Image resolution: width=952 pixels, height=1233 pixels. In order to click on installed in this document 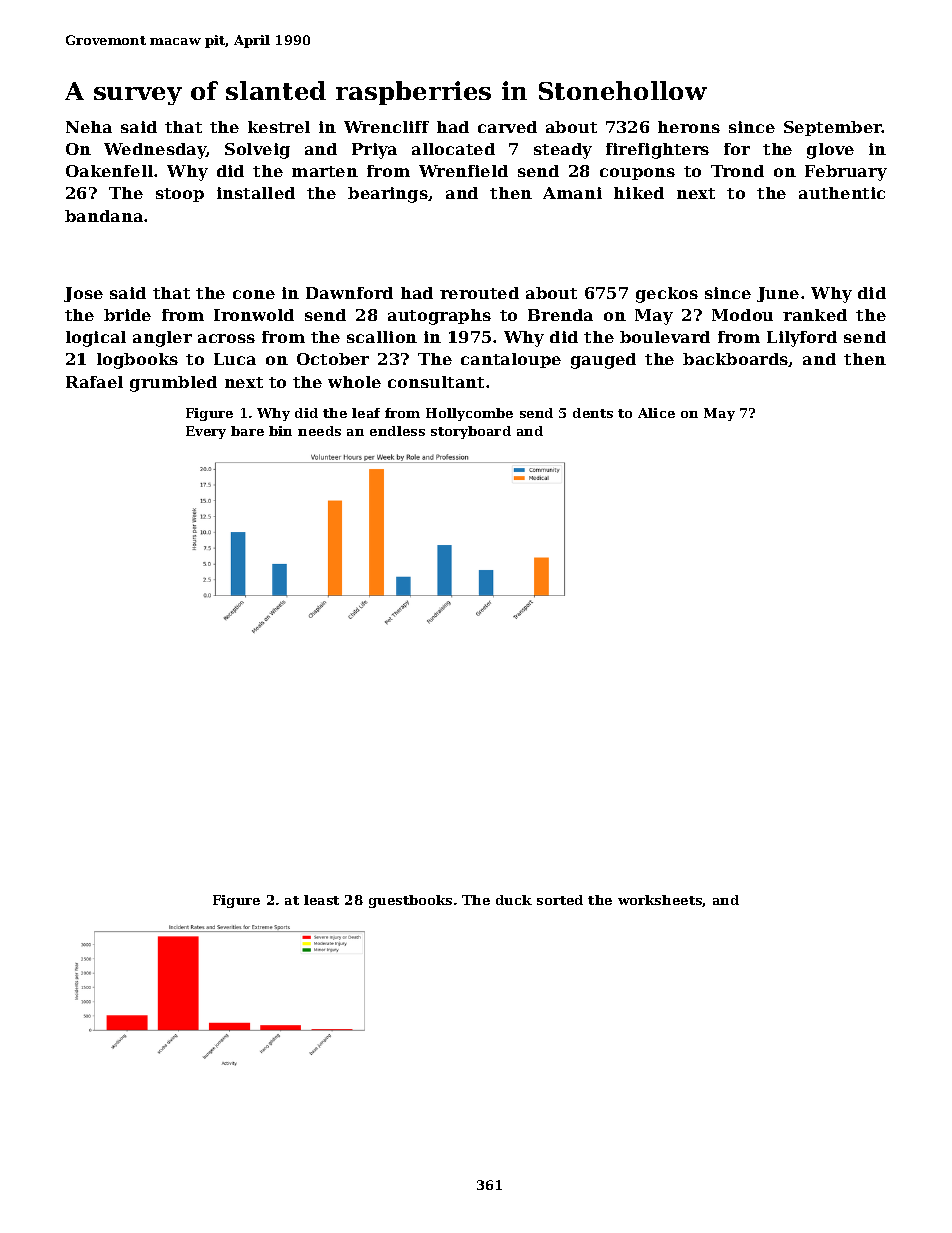, I will do `click(256, 193)`.
